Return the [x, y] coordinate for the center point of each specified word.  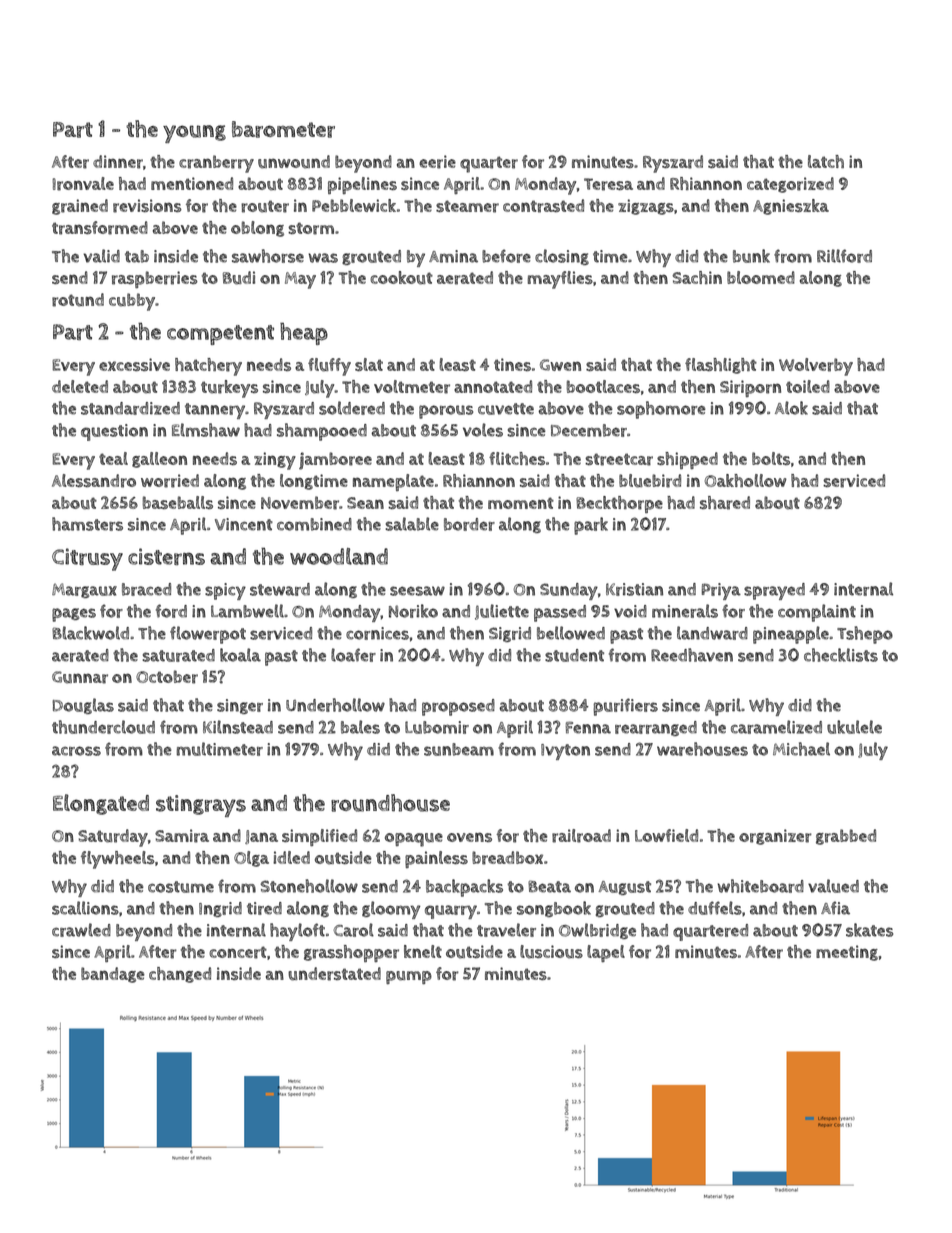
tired [264, 908]
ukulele [854, 727]
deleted [80, 386]
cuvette [506, 409]
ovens [469, 837]
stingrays [201, 806]
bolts [771, 458]
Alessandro [94, 481]
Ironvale [83, 184]
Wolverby [816, 367]
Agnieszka [791, 207]
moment [521, 503]
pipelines [362, 185]
